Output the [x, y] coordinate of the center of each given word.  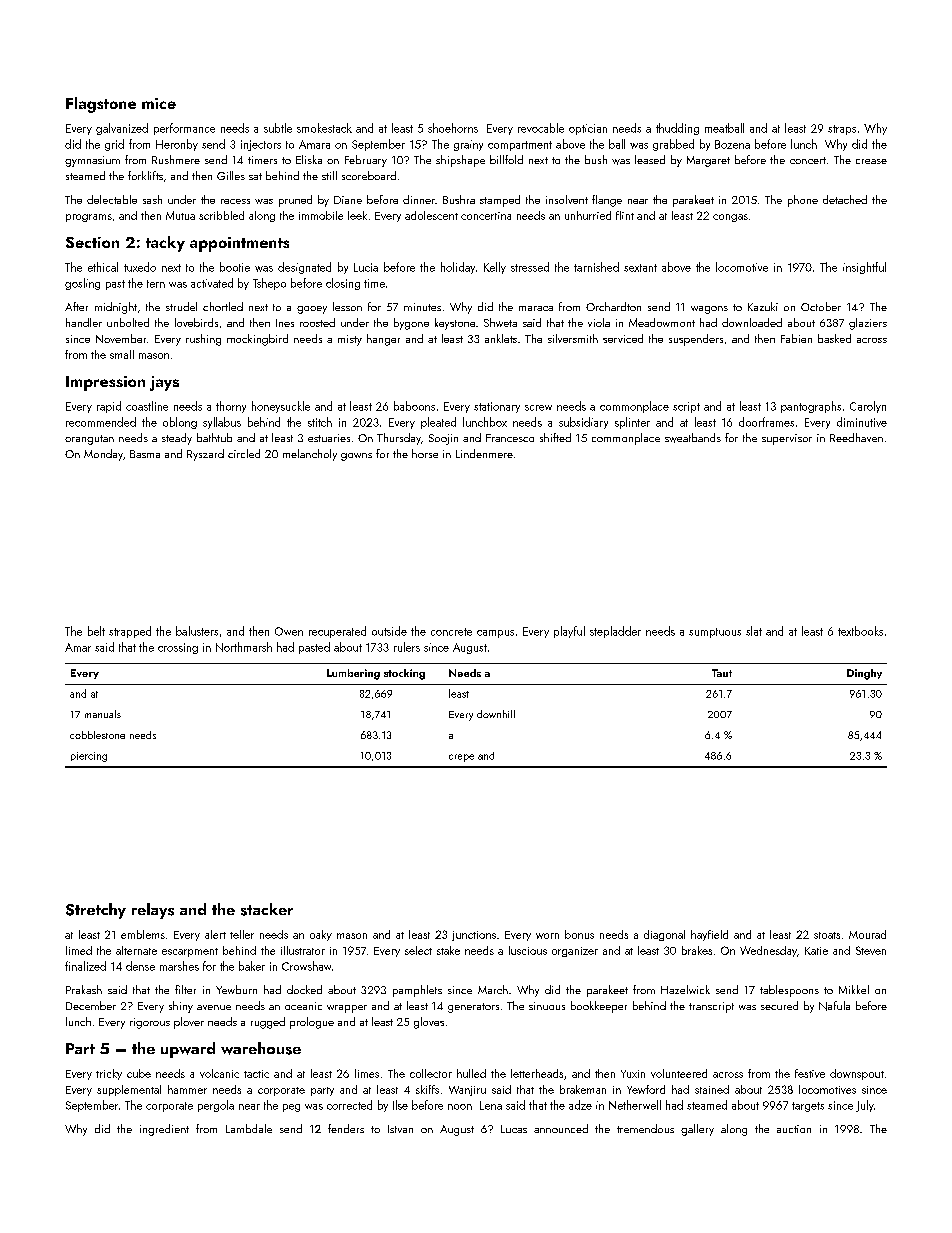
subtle [278, 128]
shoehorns [453, 128]
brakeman [583, 1089]
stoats [827, 935]
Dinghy [864, 674]
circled [244, 453]
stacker [267, 909]
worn [547, 936]
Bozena [732, 144]
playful [569, 632]
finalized [85, 966]
